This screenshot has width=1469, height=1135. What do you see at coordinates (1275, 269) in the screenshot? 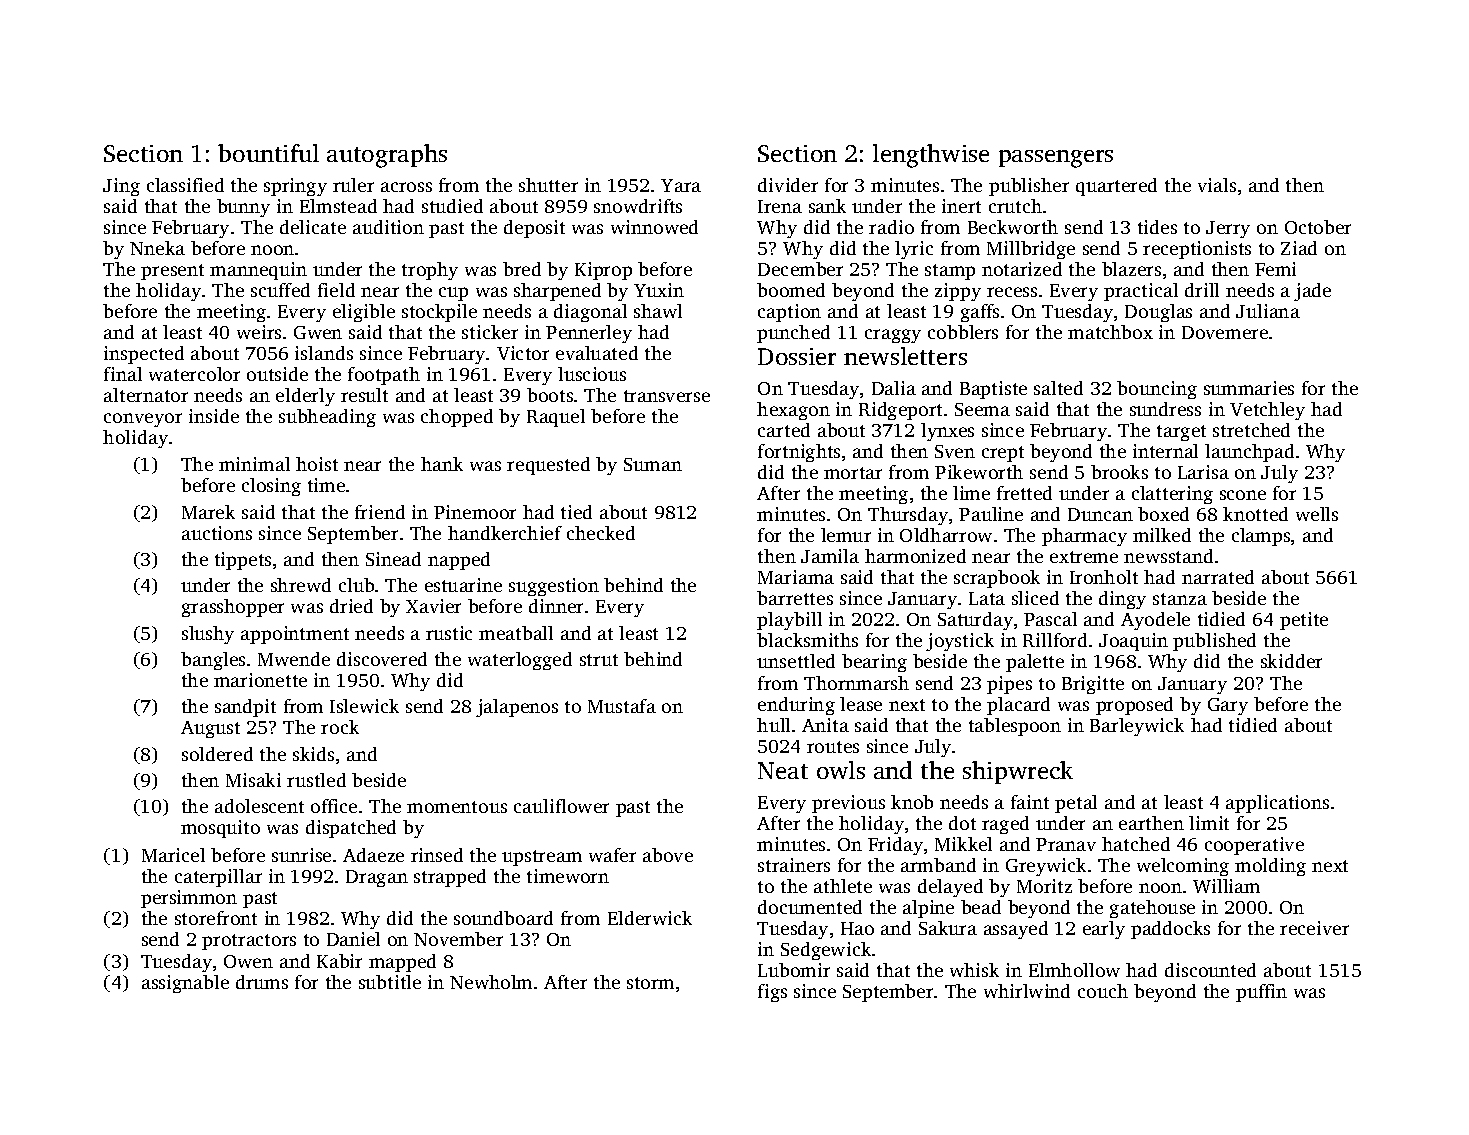
I see `Femi` at bounding box center [1275, 269].
